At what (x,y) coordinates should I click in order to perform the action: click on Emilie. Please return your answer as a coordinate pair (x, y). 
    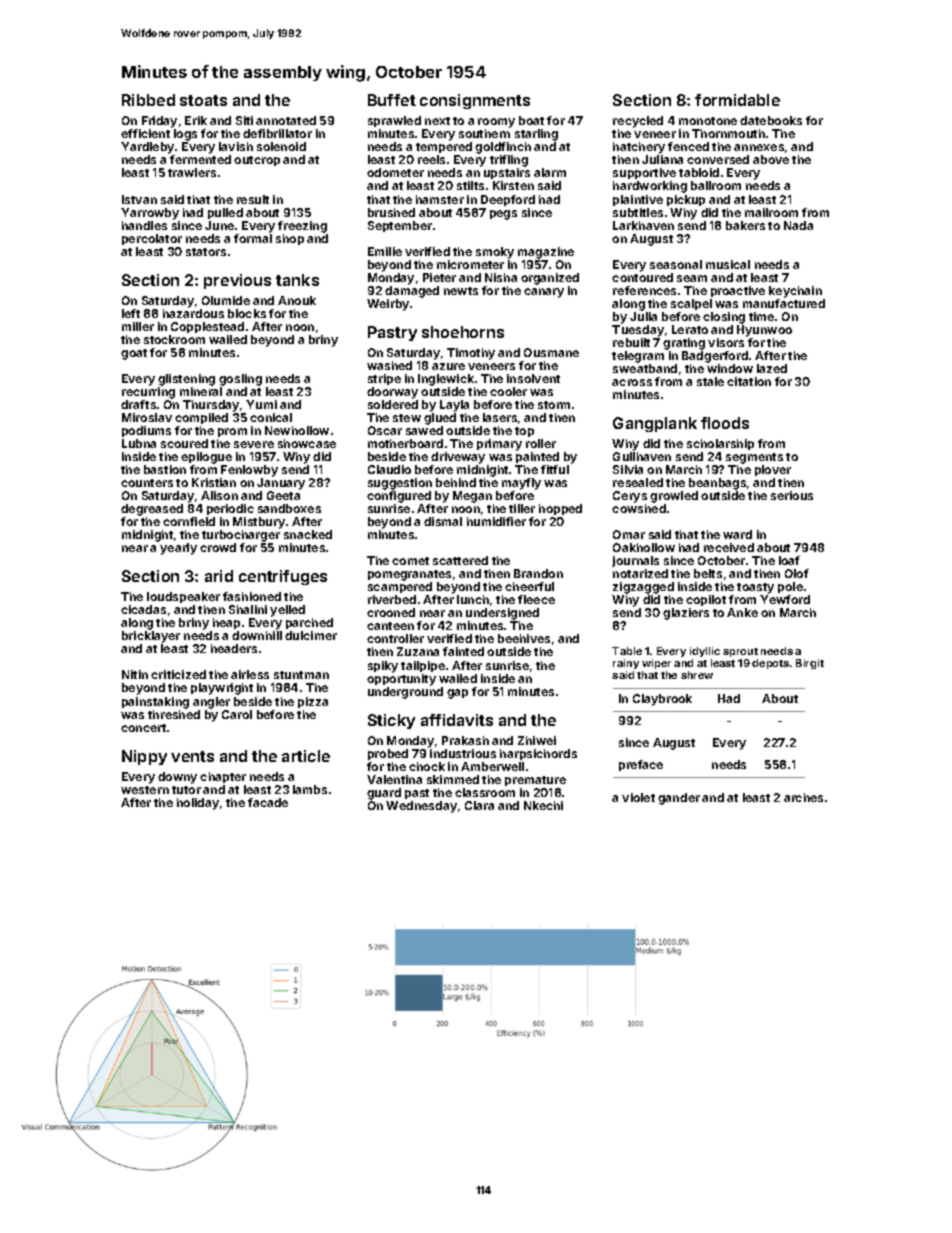
    Looking at the image, I should click on (385, 251).
